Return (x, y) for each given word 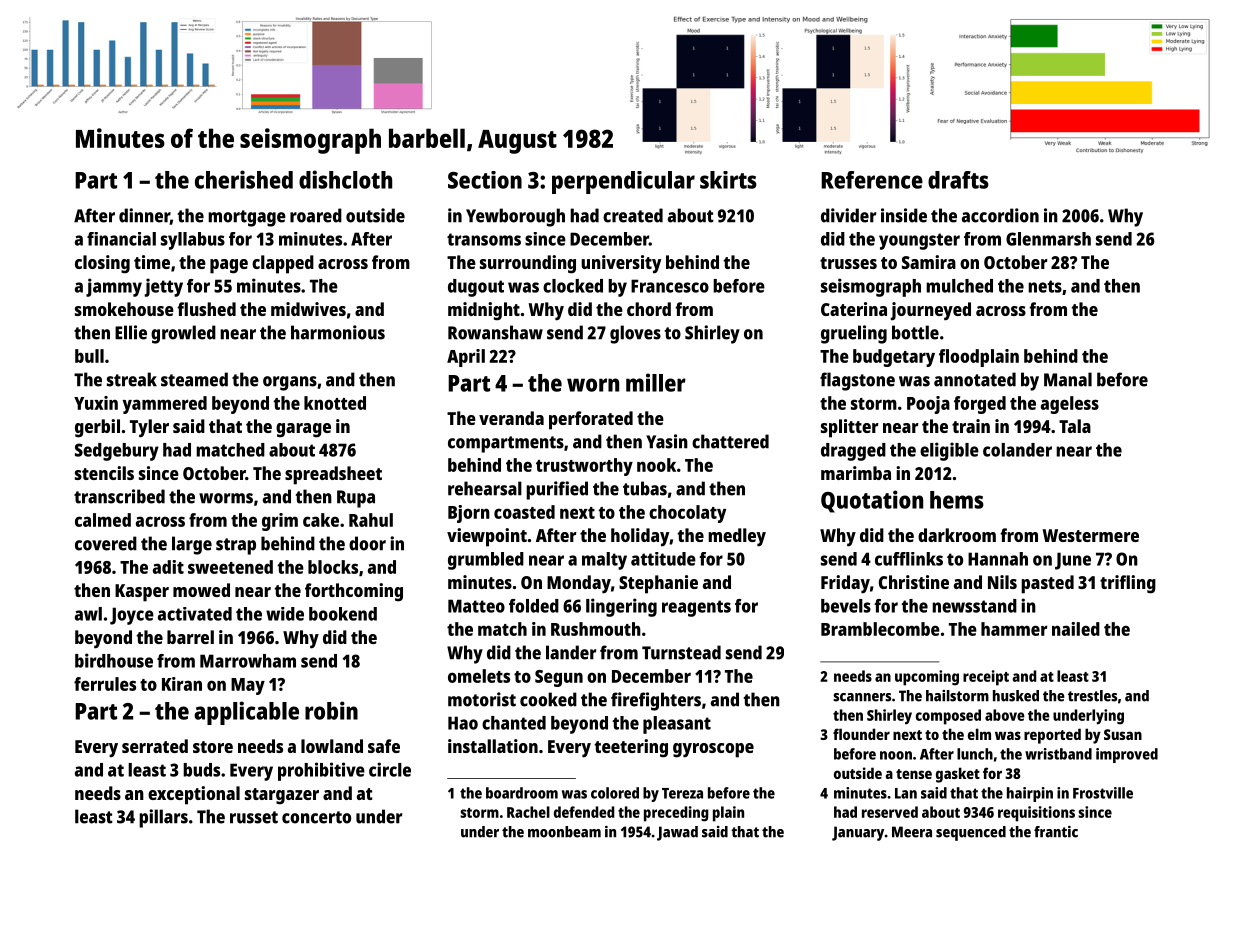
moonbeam (564, 832)
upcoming (927, 678)
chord (649, 309)
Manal (1068, 379)
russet (254, 817)
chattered (730, 441)
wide (285, 614)
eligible (949, 451)
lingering (621, 607)
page (229, 266)
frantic (1056, 832)
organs (290, 383)
